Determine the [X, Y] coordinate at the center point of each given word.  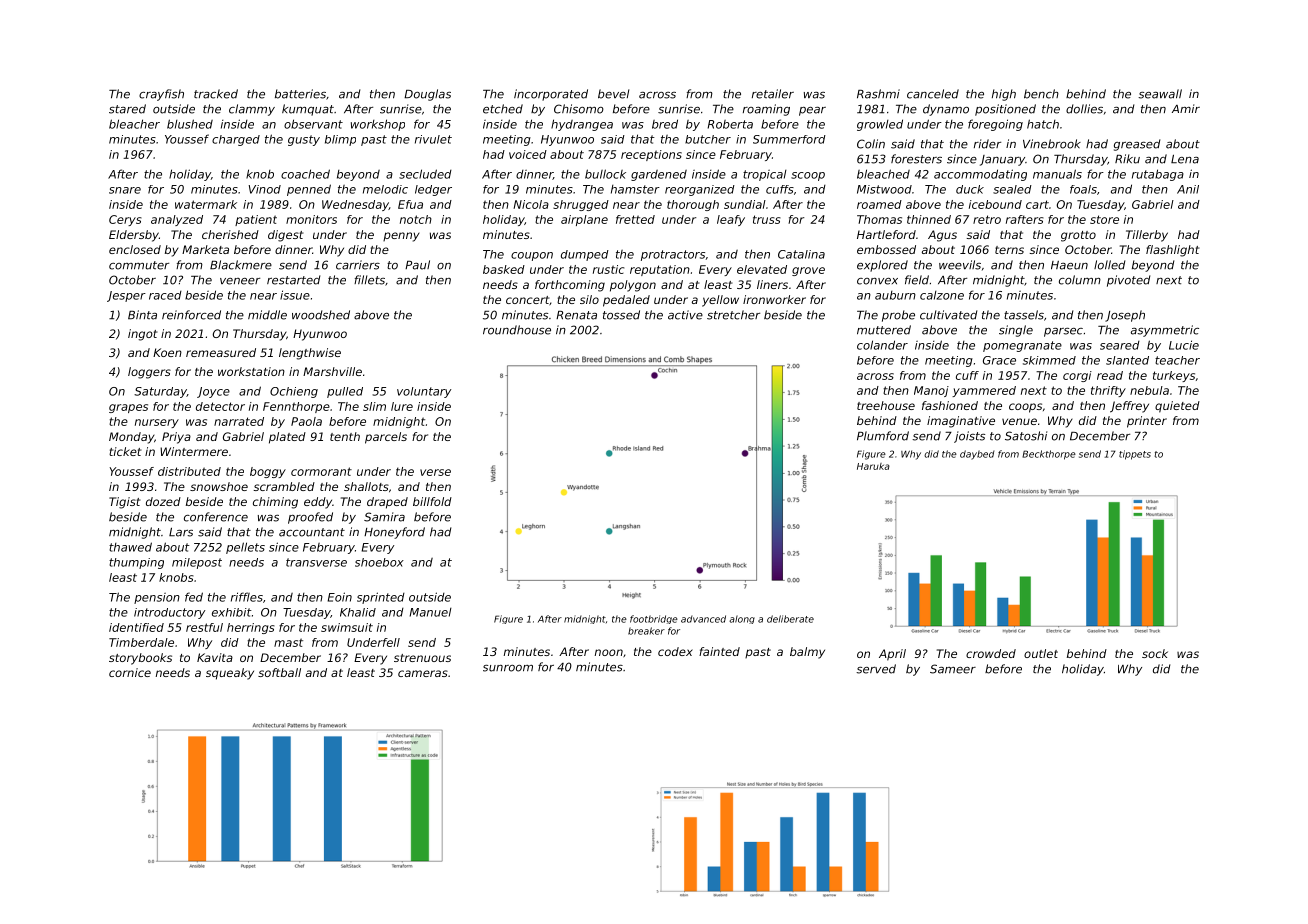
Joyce [213, 392]
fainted [719, 651]
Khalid [358, 612]
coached [305, 174]
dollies [1084, 109]
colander [882, 345]
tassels [1024, 315]
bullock [605, 174]
